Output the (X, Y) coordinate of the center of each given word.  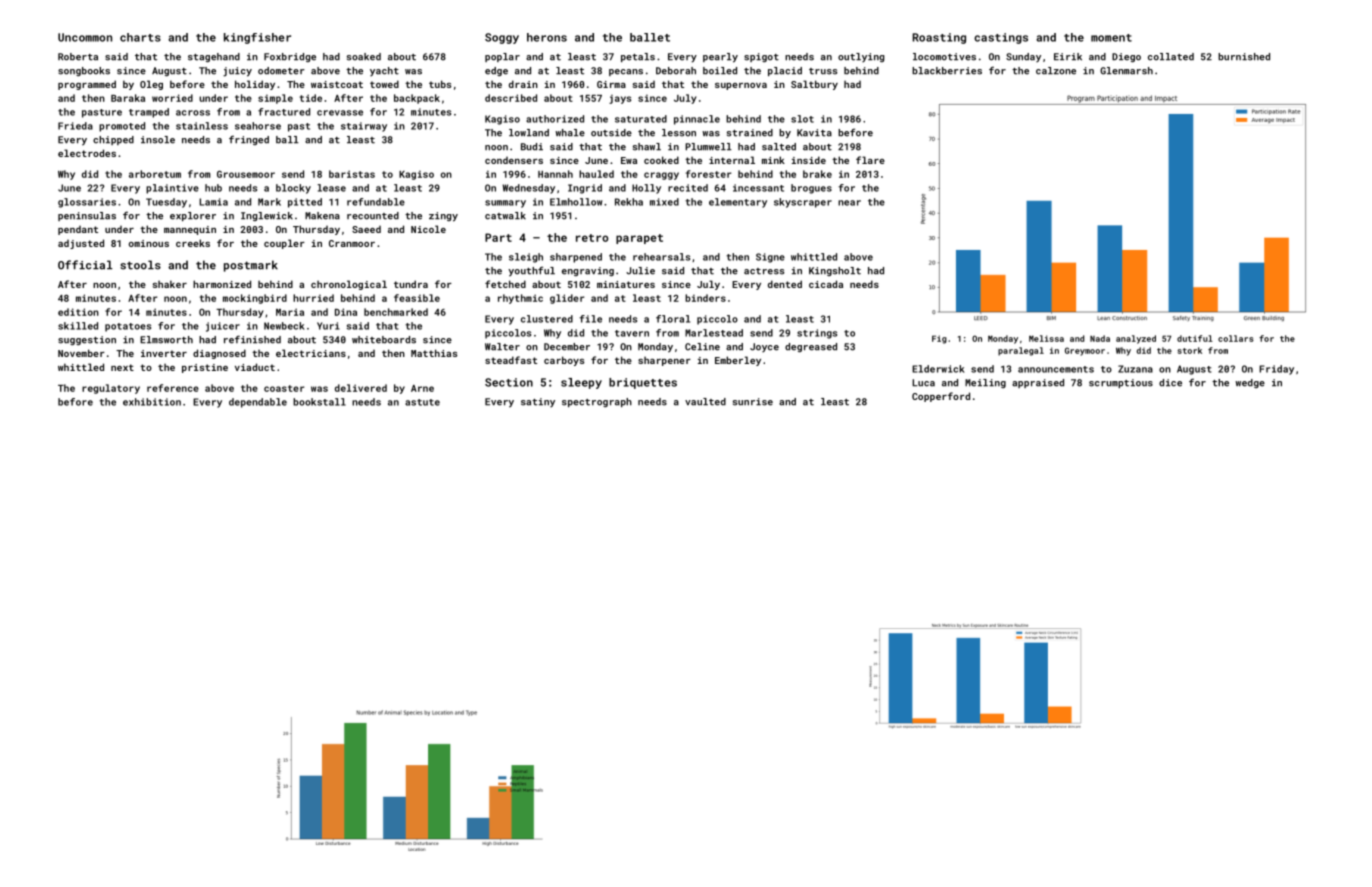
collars (1236, 338)
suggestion (87, 340)
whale (570, 133)
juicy (237, 72)
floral (673, 319)
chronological (349, 285)
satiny (538, 402)
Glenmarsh (1126, 71)
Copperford (941, 397)
